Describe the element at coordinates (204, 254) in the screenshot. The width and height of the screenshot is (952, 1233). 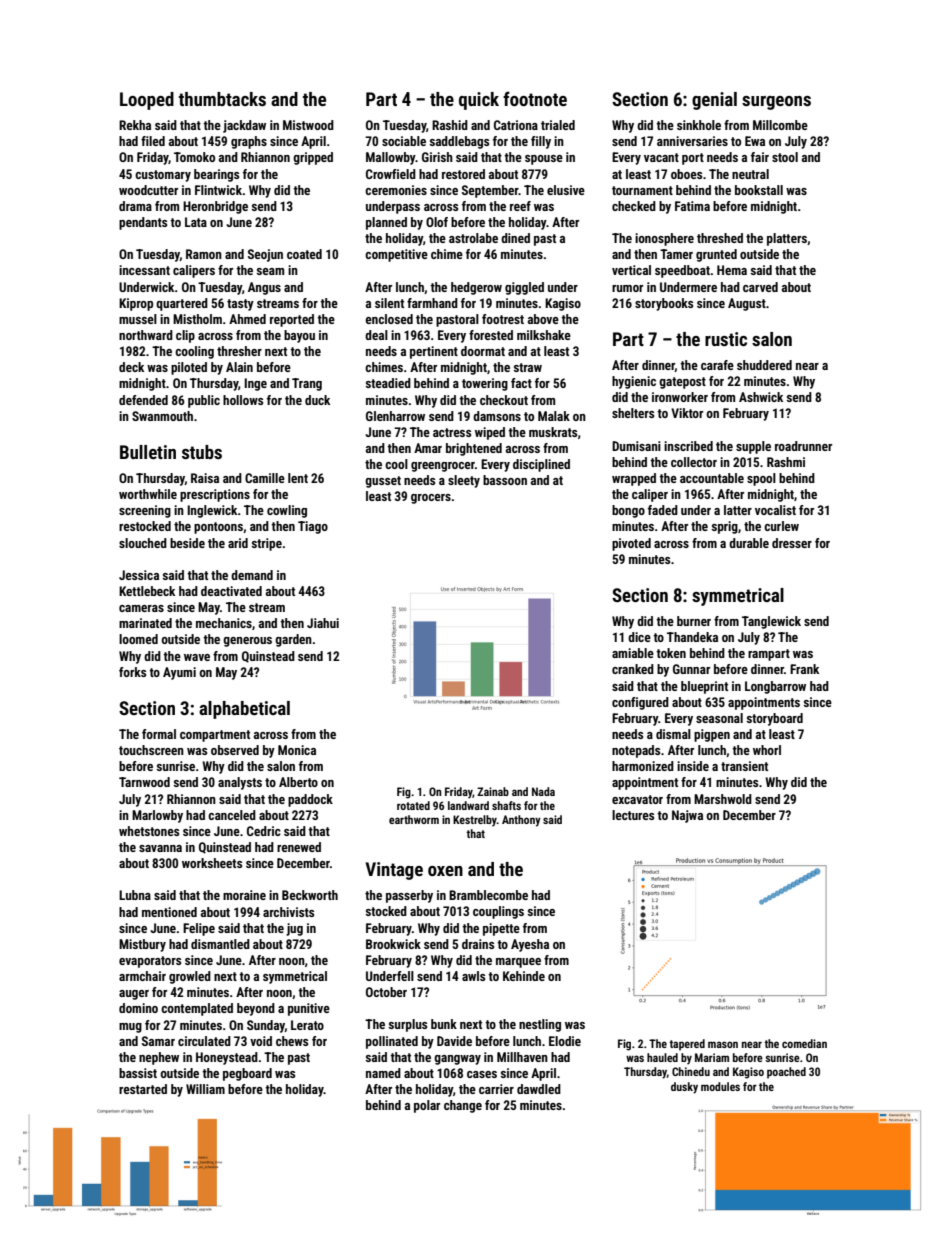
I see `Ramon` at that location.
